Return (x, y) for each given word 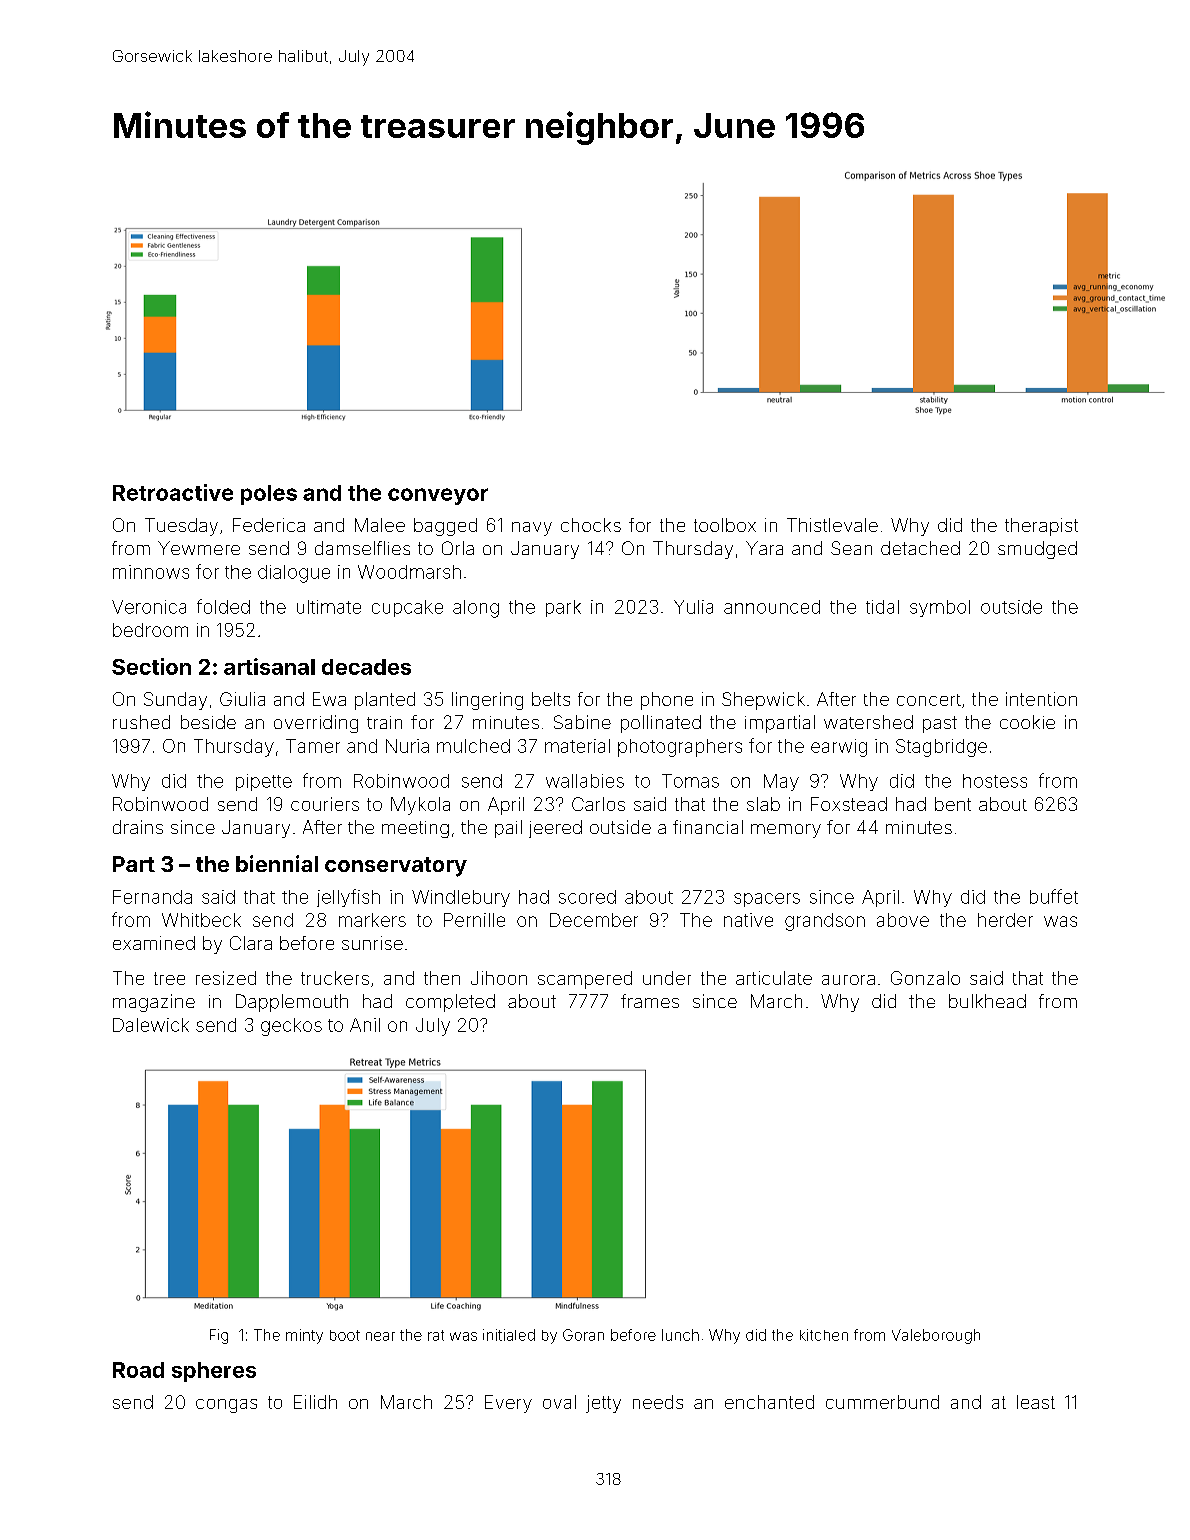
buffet (1054, 896)
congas (226, 1406)
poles (269, 495)
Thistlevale (832, 525)
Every (508, 1404)
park (563, 608)
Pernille (474, 920)
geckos (291, 1027)
